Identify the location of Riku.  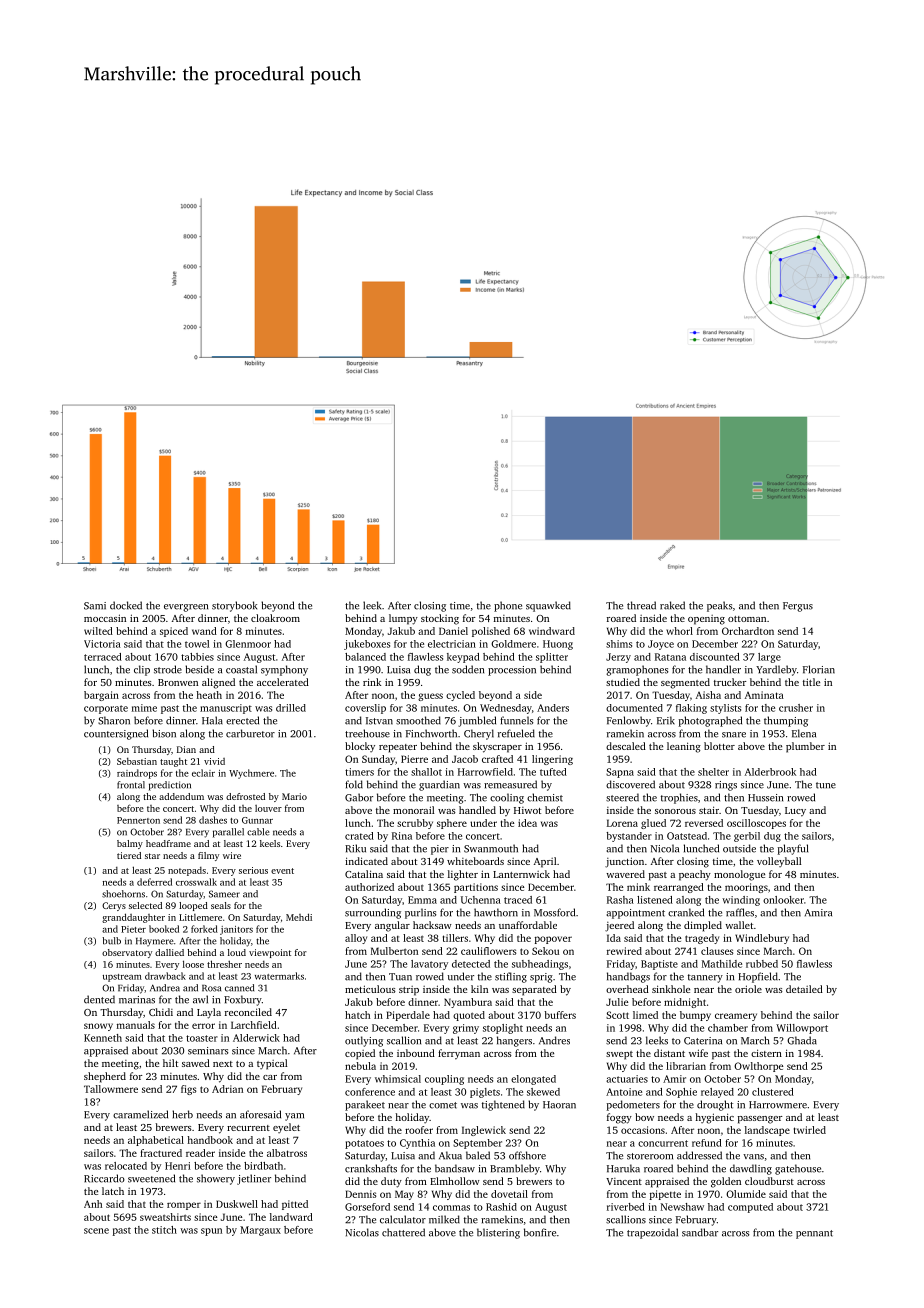
(355, 848).
